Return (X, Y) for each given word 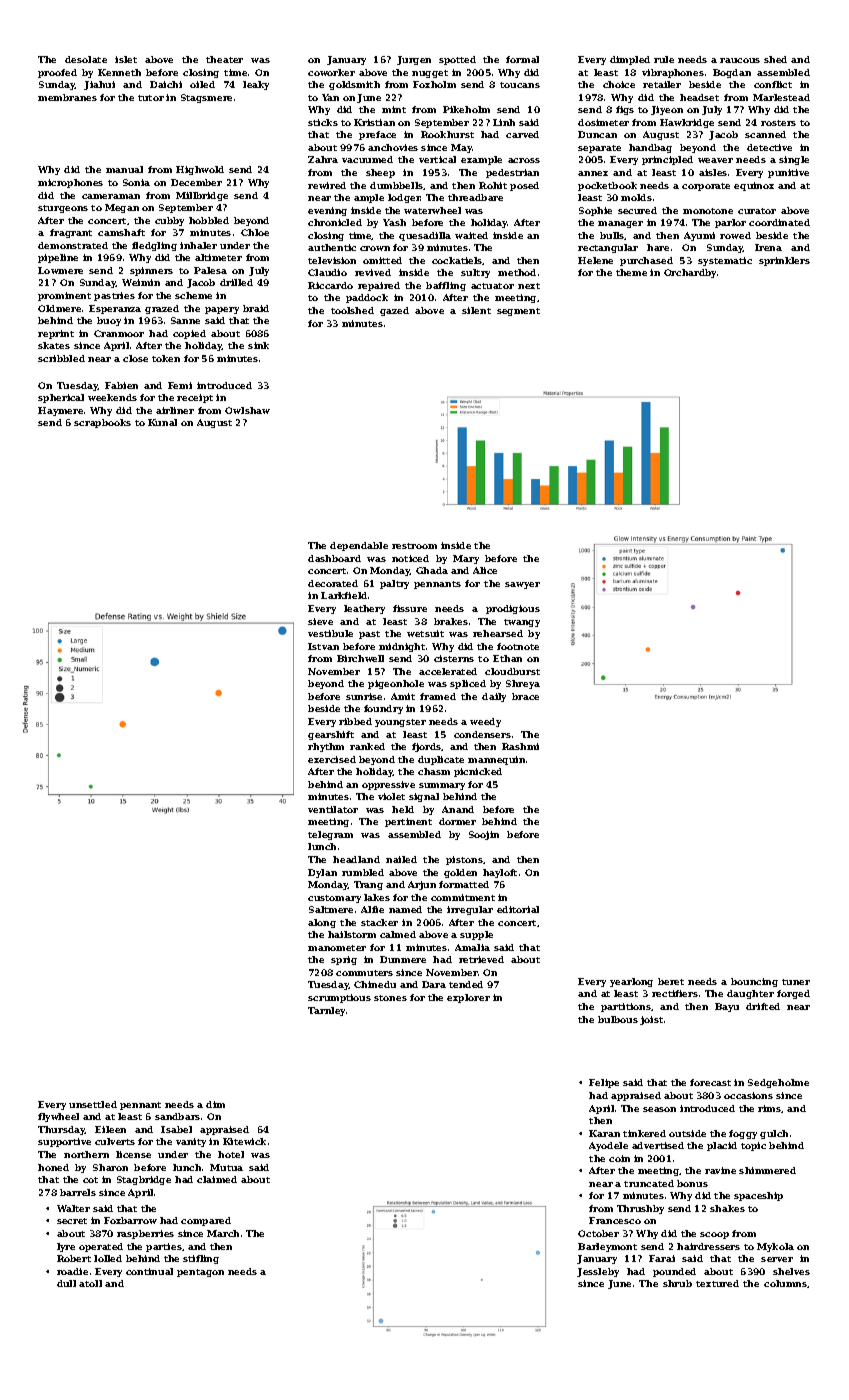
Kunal (162, 422)
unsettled (93, 1104)
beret (671, 981)
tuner (796, 982)
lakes (377, 897)
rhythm (326, 747)
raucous (740, 60)
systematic (725, 261)
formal (522, 59)
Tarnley (326, 1011)
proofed (57, 73)
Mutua (226, 1167)
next (529, 286)
